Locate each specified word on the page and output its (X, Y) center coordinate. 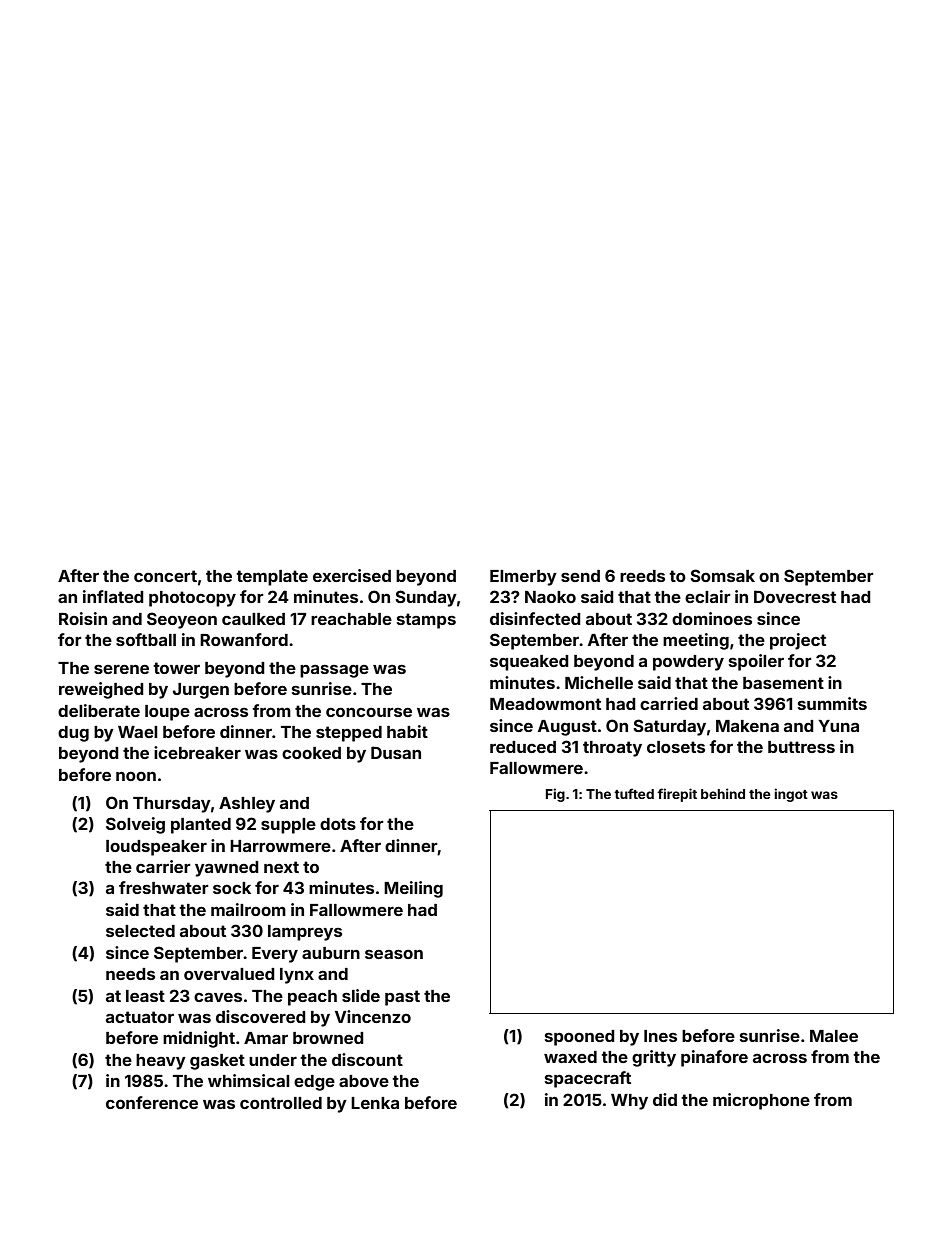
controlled (281, 1103)
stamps (426, 621)
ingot (791, 795)
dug (73, 734)
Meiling (413, 889)
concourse (369, 712)
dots (338, 824)
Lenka (375, 1103)
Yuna (838, 726)
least (145, 996)
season (394, 954)
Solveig (135, 825)
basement (783, 683)
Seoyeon (182, 620)
